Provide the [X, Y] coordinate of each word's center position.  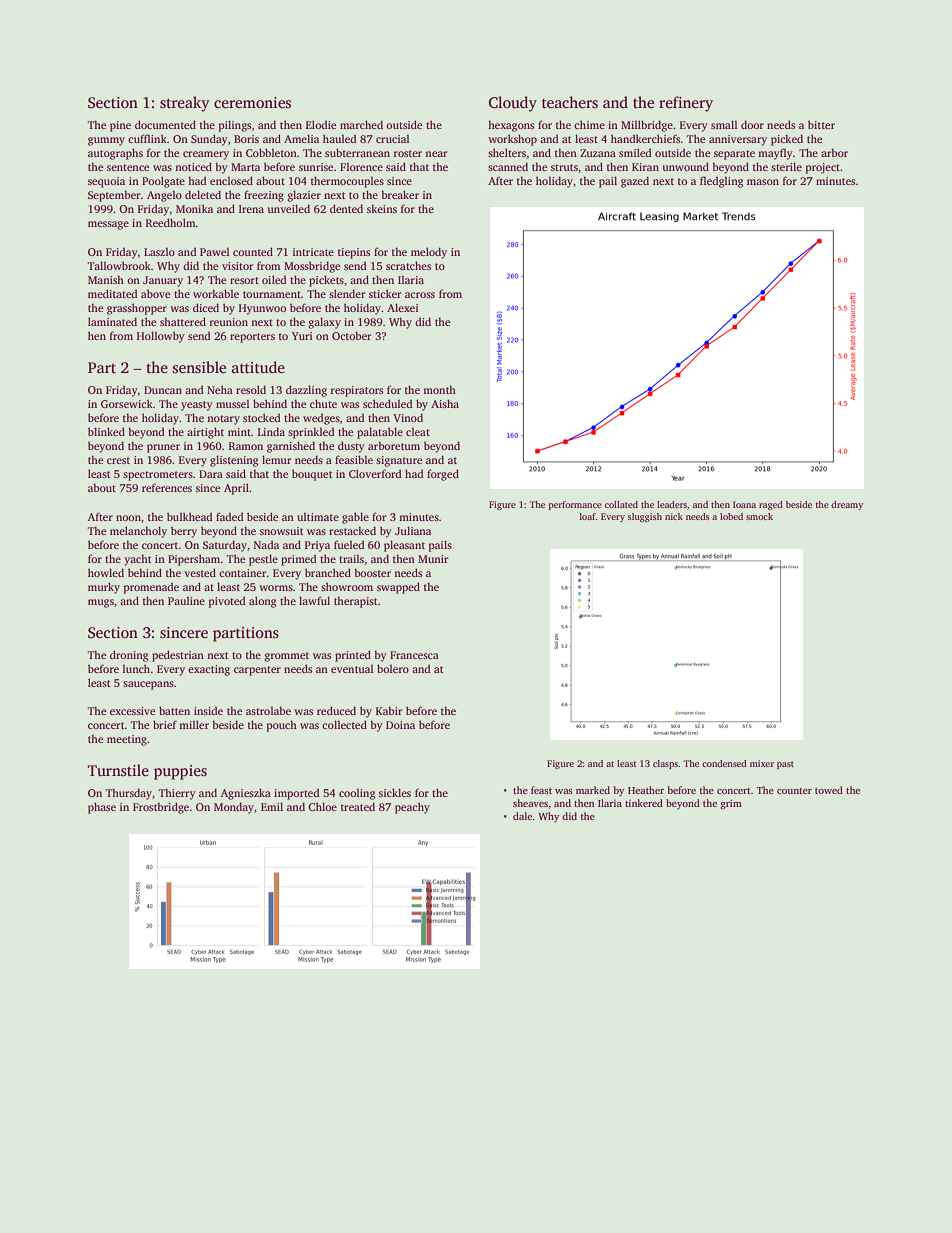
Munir [433, 559]
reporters [252, 338]
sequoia [106, 182]
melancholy [138, 532]
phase [102, 808]
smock [759, 516]
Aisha [445, 403]
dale [522, 816]
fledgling [721, 182]
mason [763, 182]
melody [429, 253]
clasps [665, 764]
